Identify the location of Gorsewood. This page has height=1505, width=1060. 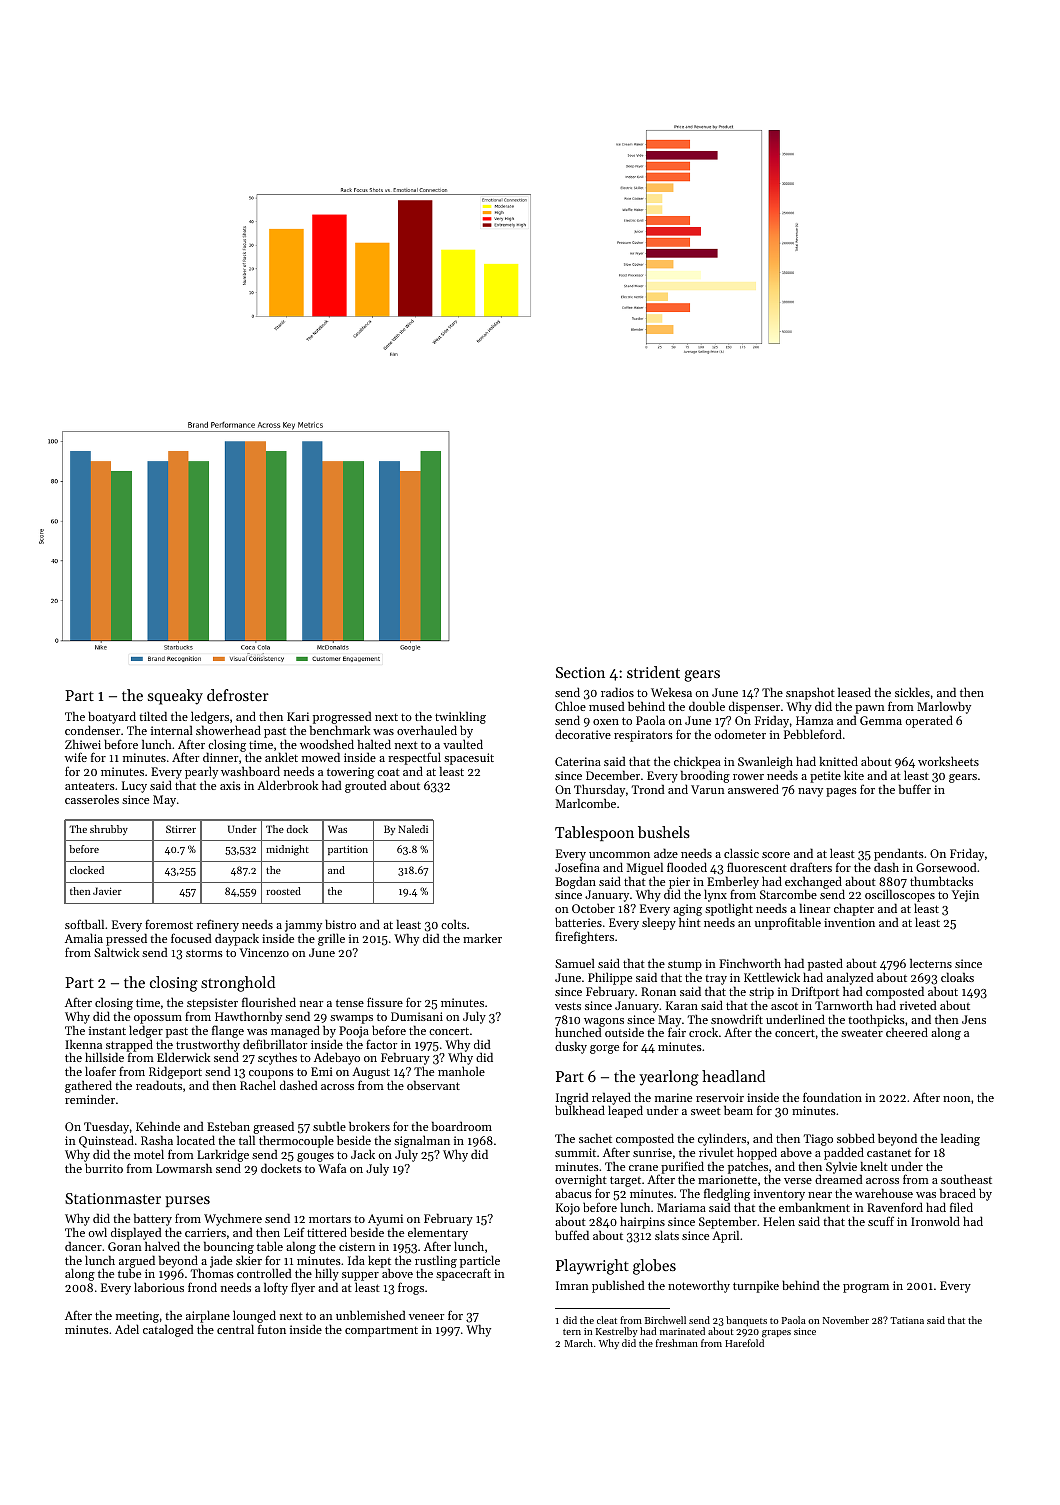
(946, 867).
